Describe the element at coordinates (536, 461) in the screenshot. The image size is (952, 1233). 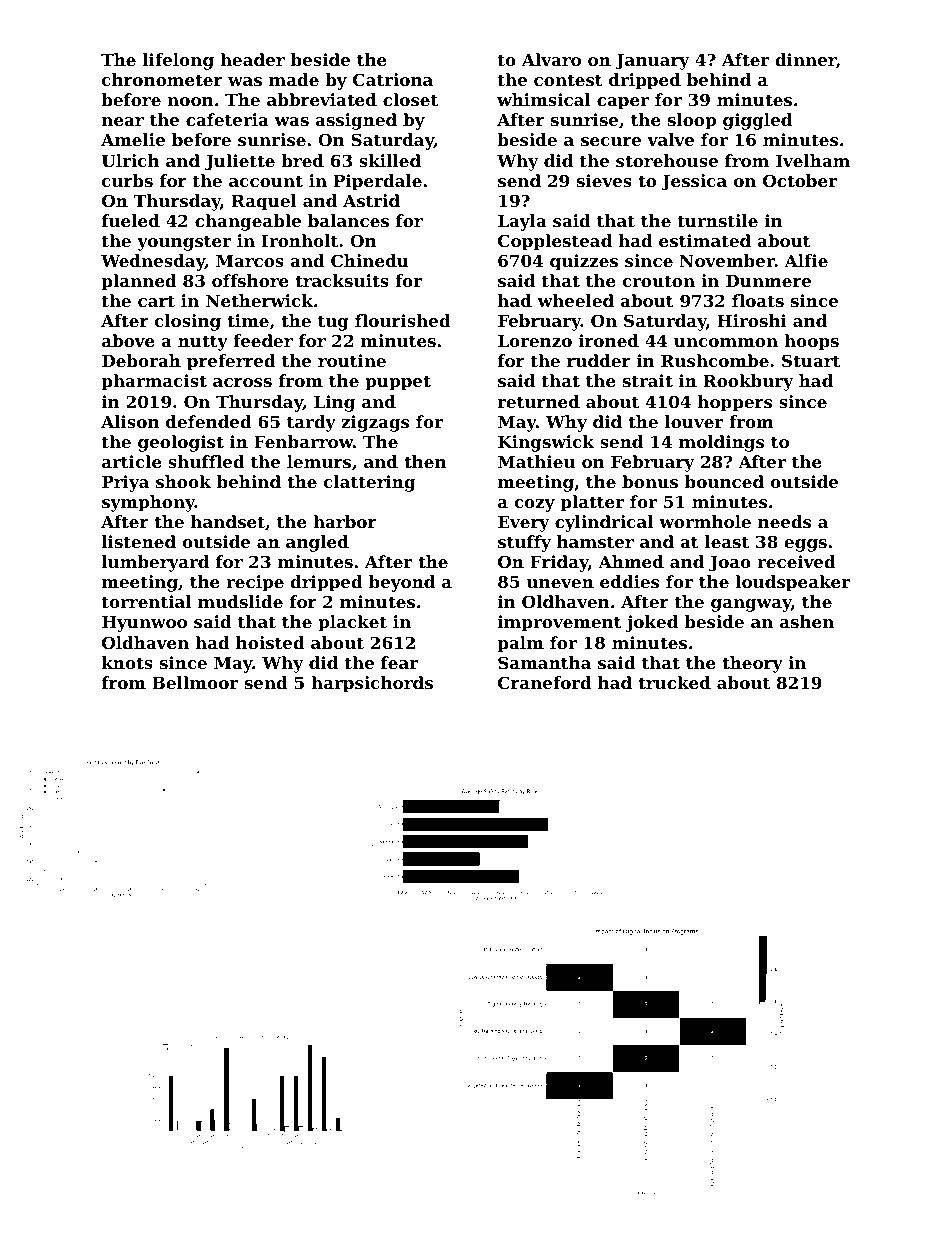
I see `Mathieu` at that location.
